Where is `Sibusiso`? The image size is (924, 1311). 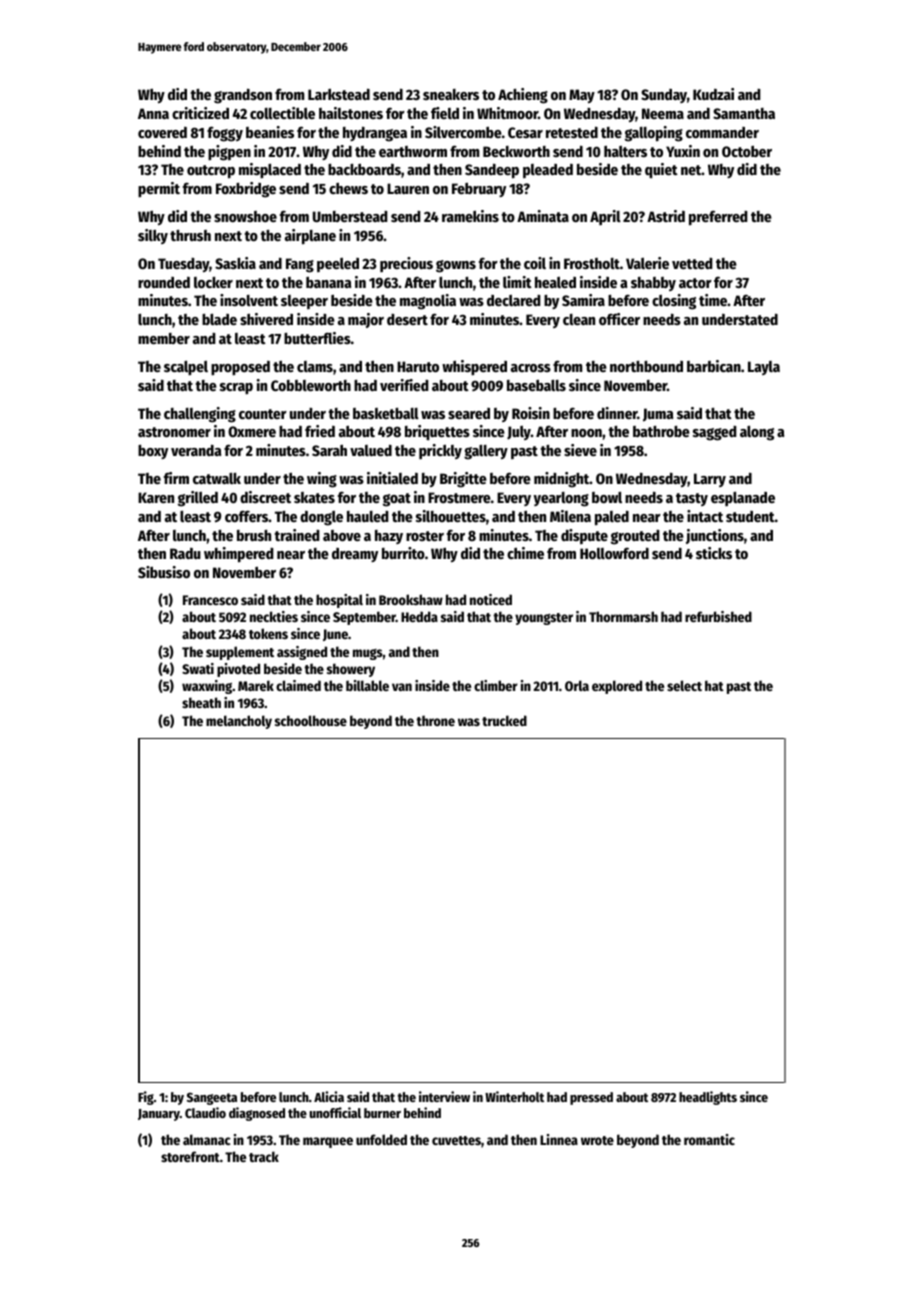 Sibusiso is located at coordinates (164, 572).
